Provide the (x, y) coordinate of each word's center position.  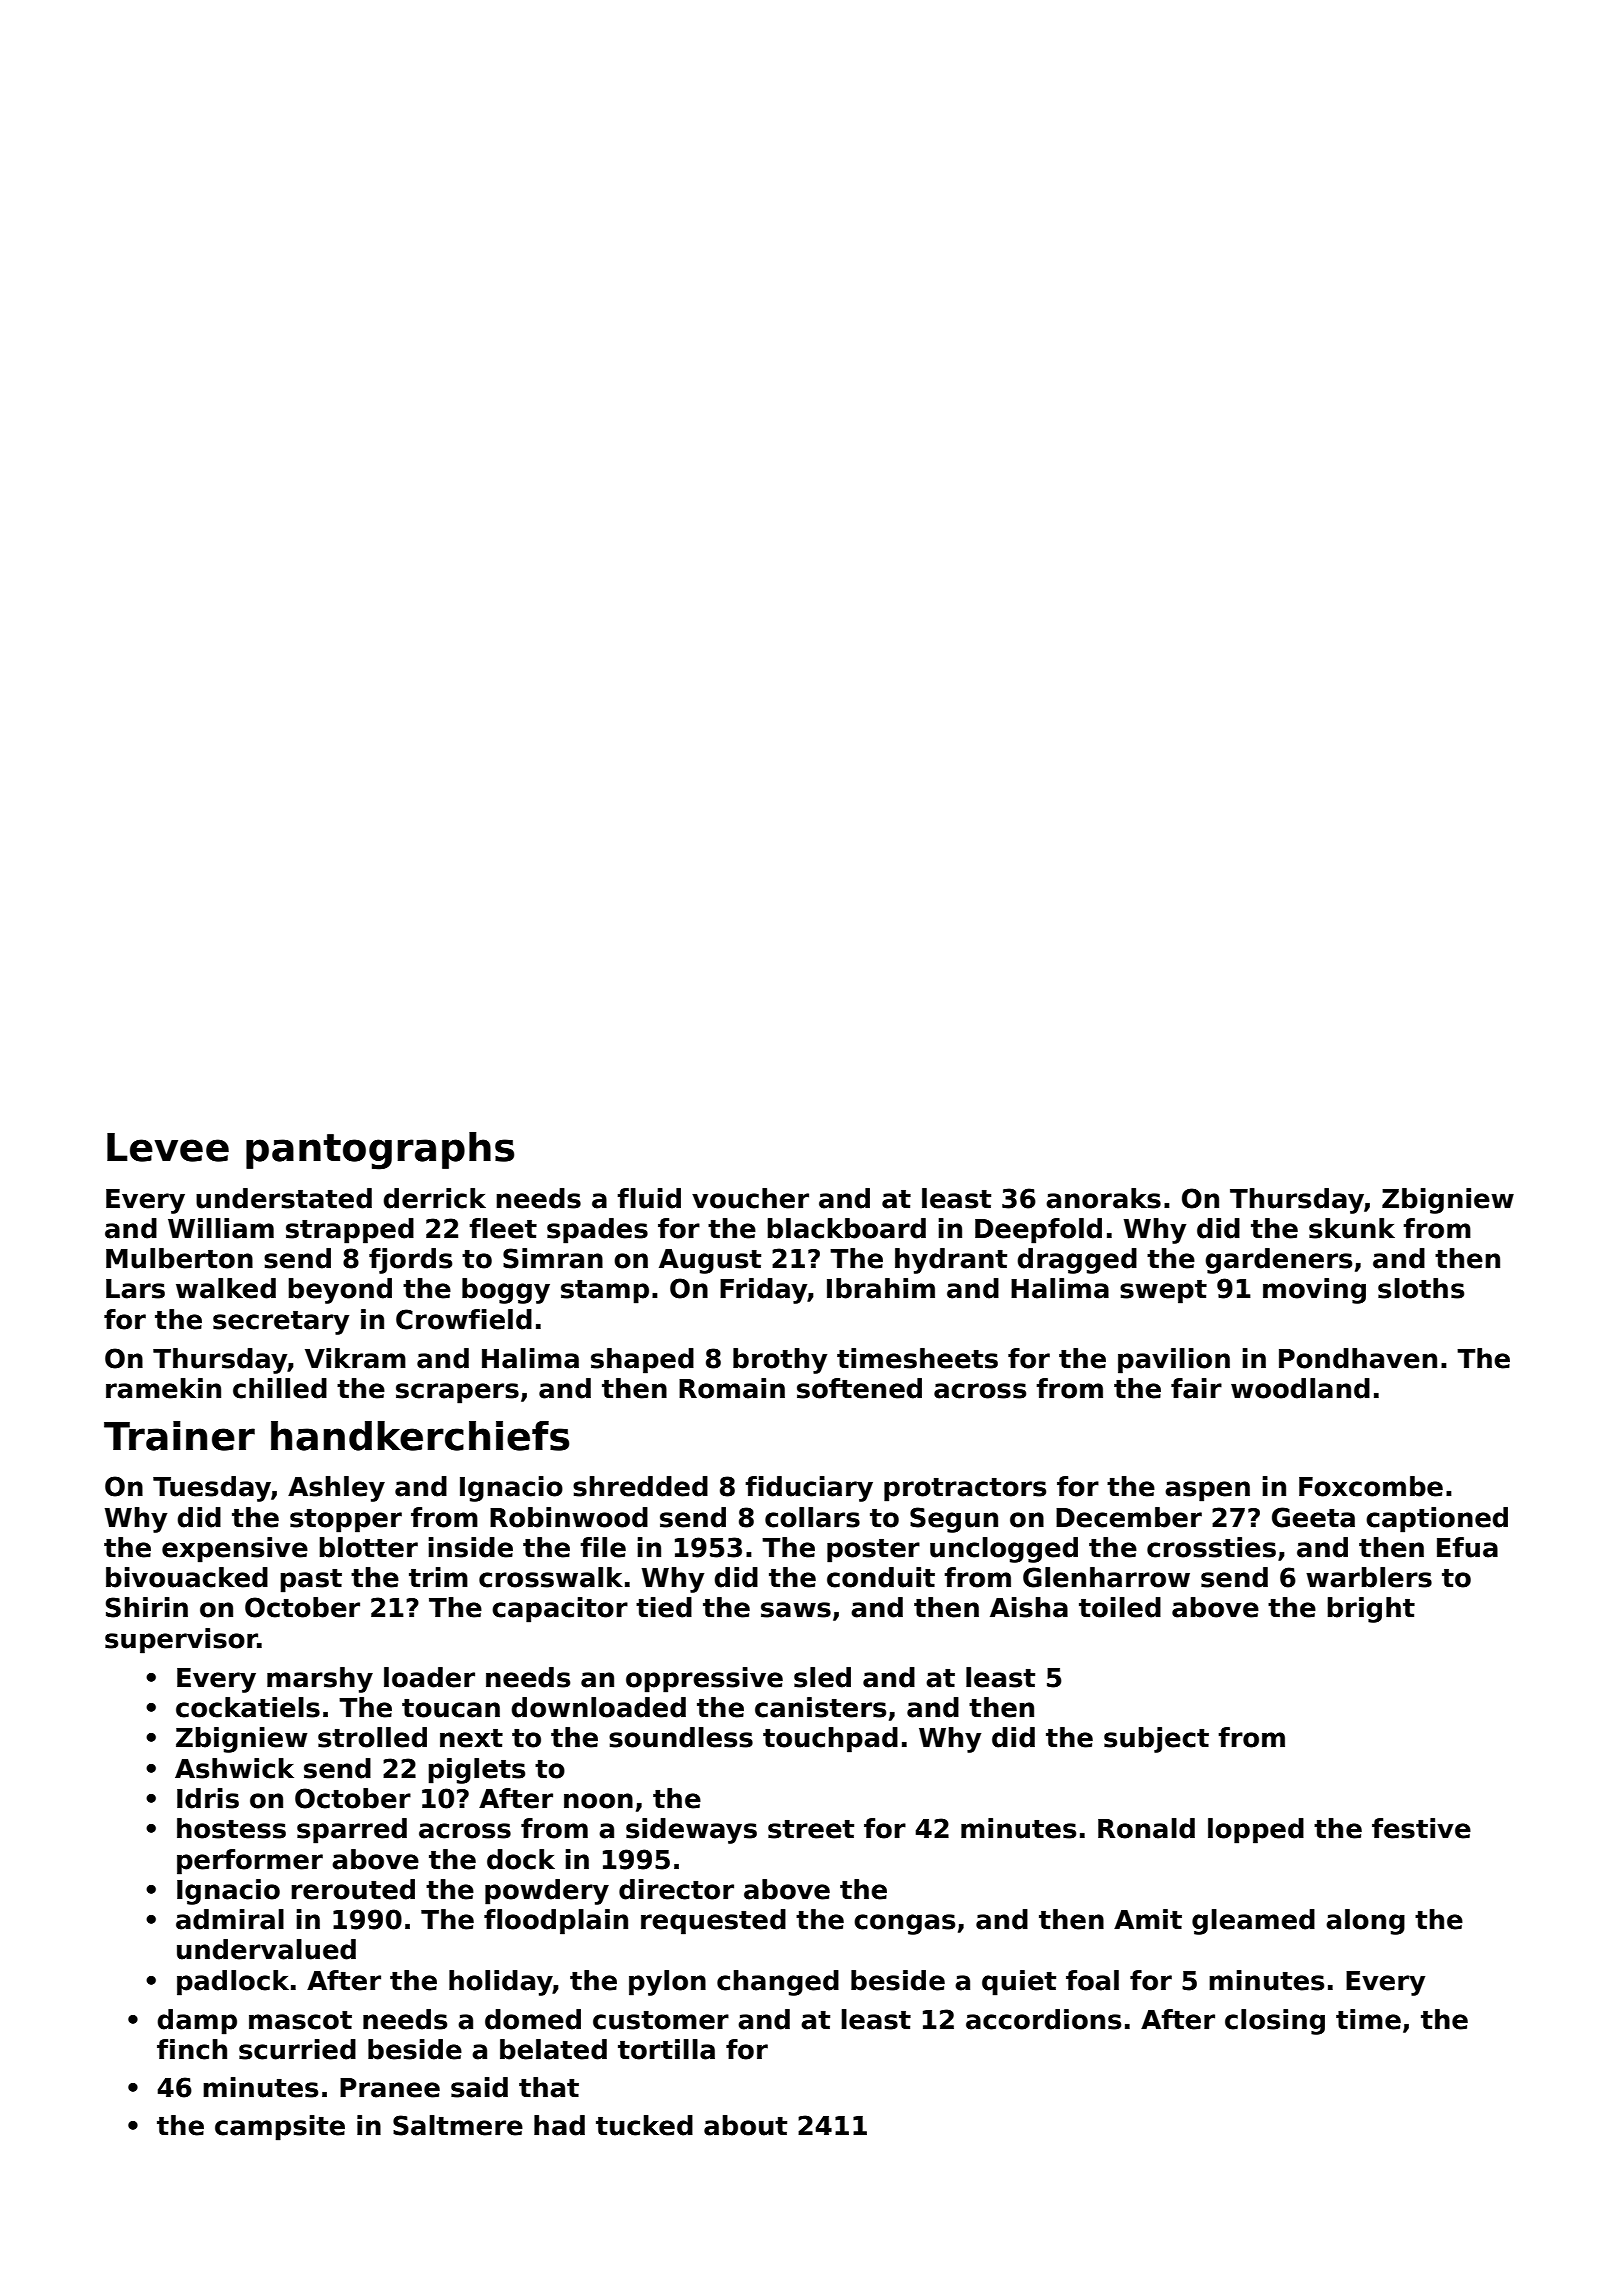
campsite (280, 2128)
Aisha (1029, 1607)
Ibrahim (881, 1288)
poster (873, 1551)
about (745, 2125)
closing (1275, 2022)
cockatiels (248, 1707)
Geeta (1313, 1517)
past (311, 1581)
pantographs (380, 1151)
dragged (1077, 1261)
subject (1156, 1740)
